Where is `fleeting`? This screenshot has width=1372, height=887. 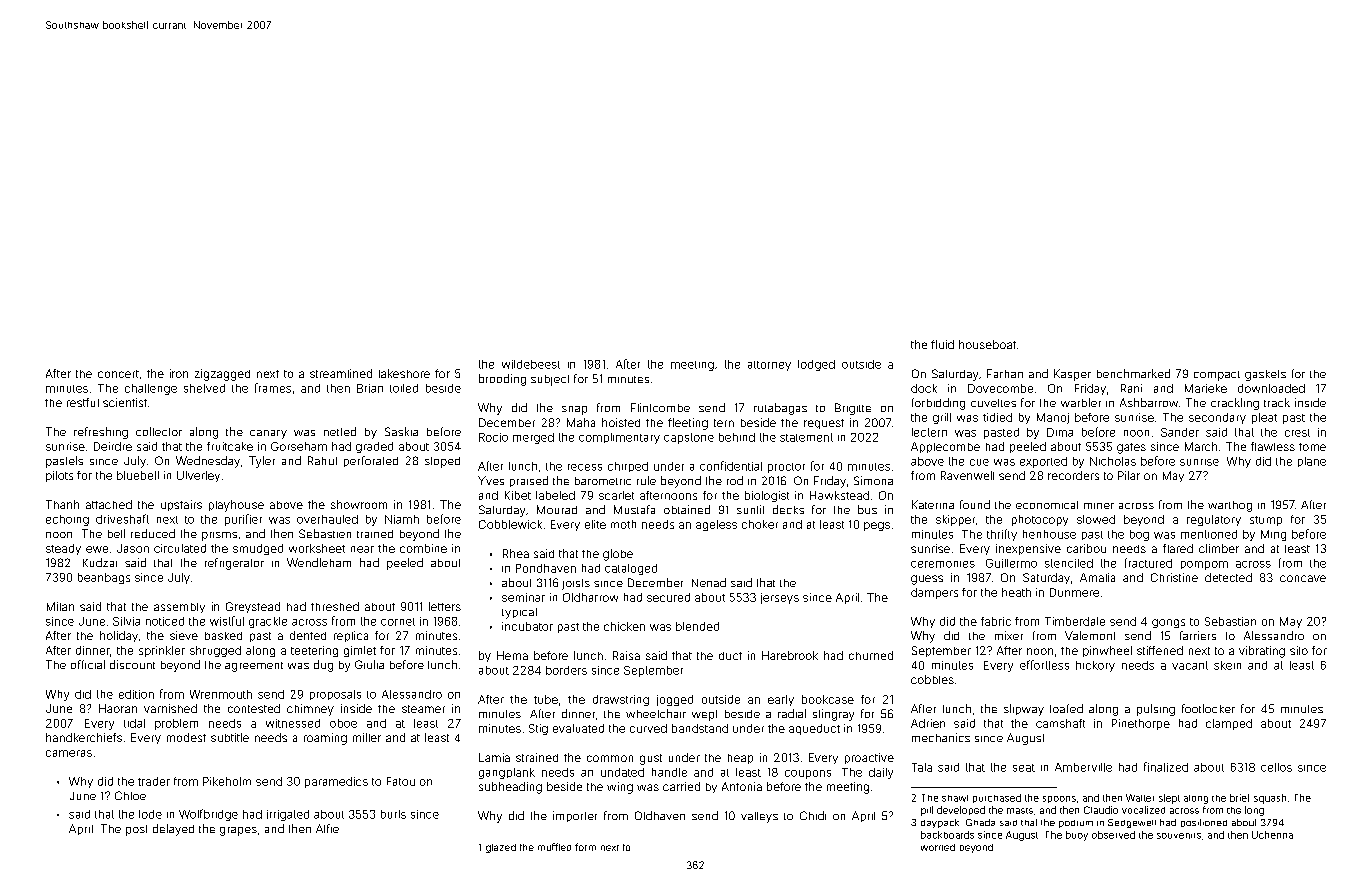
fleeting is located at coordinates (688, 424).
